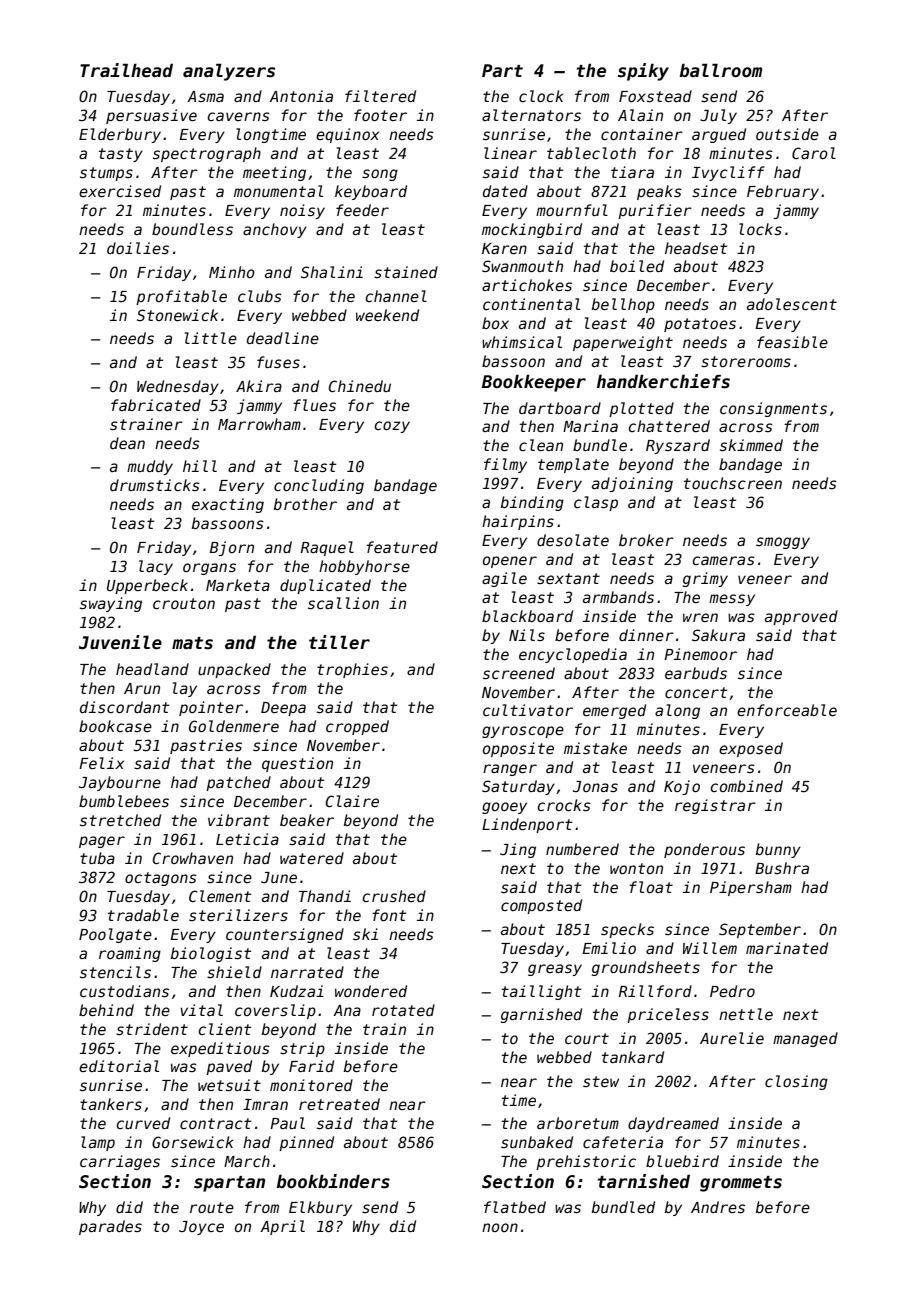  Describe the element at coordinates (201, 1228) in the page. I see `Joyce` at that location.
